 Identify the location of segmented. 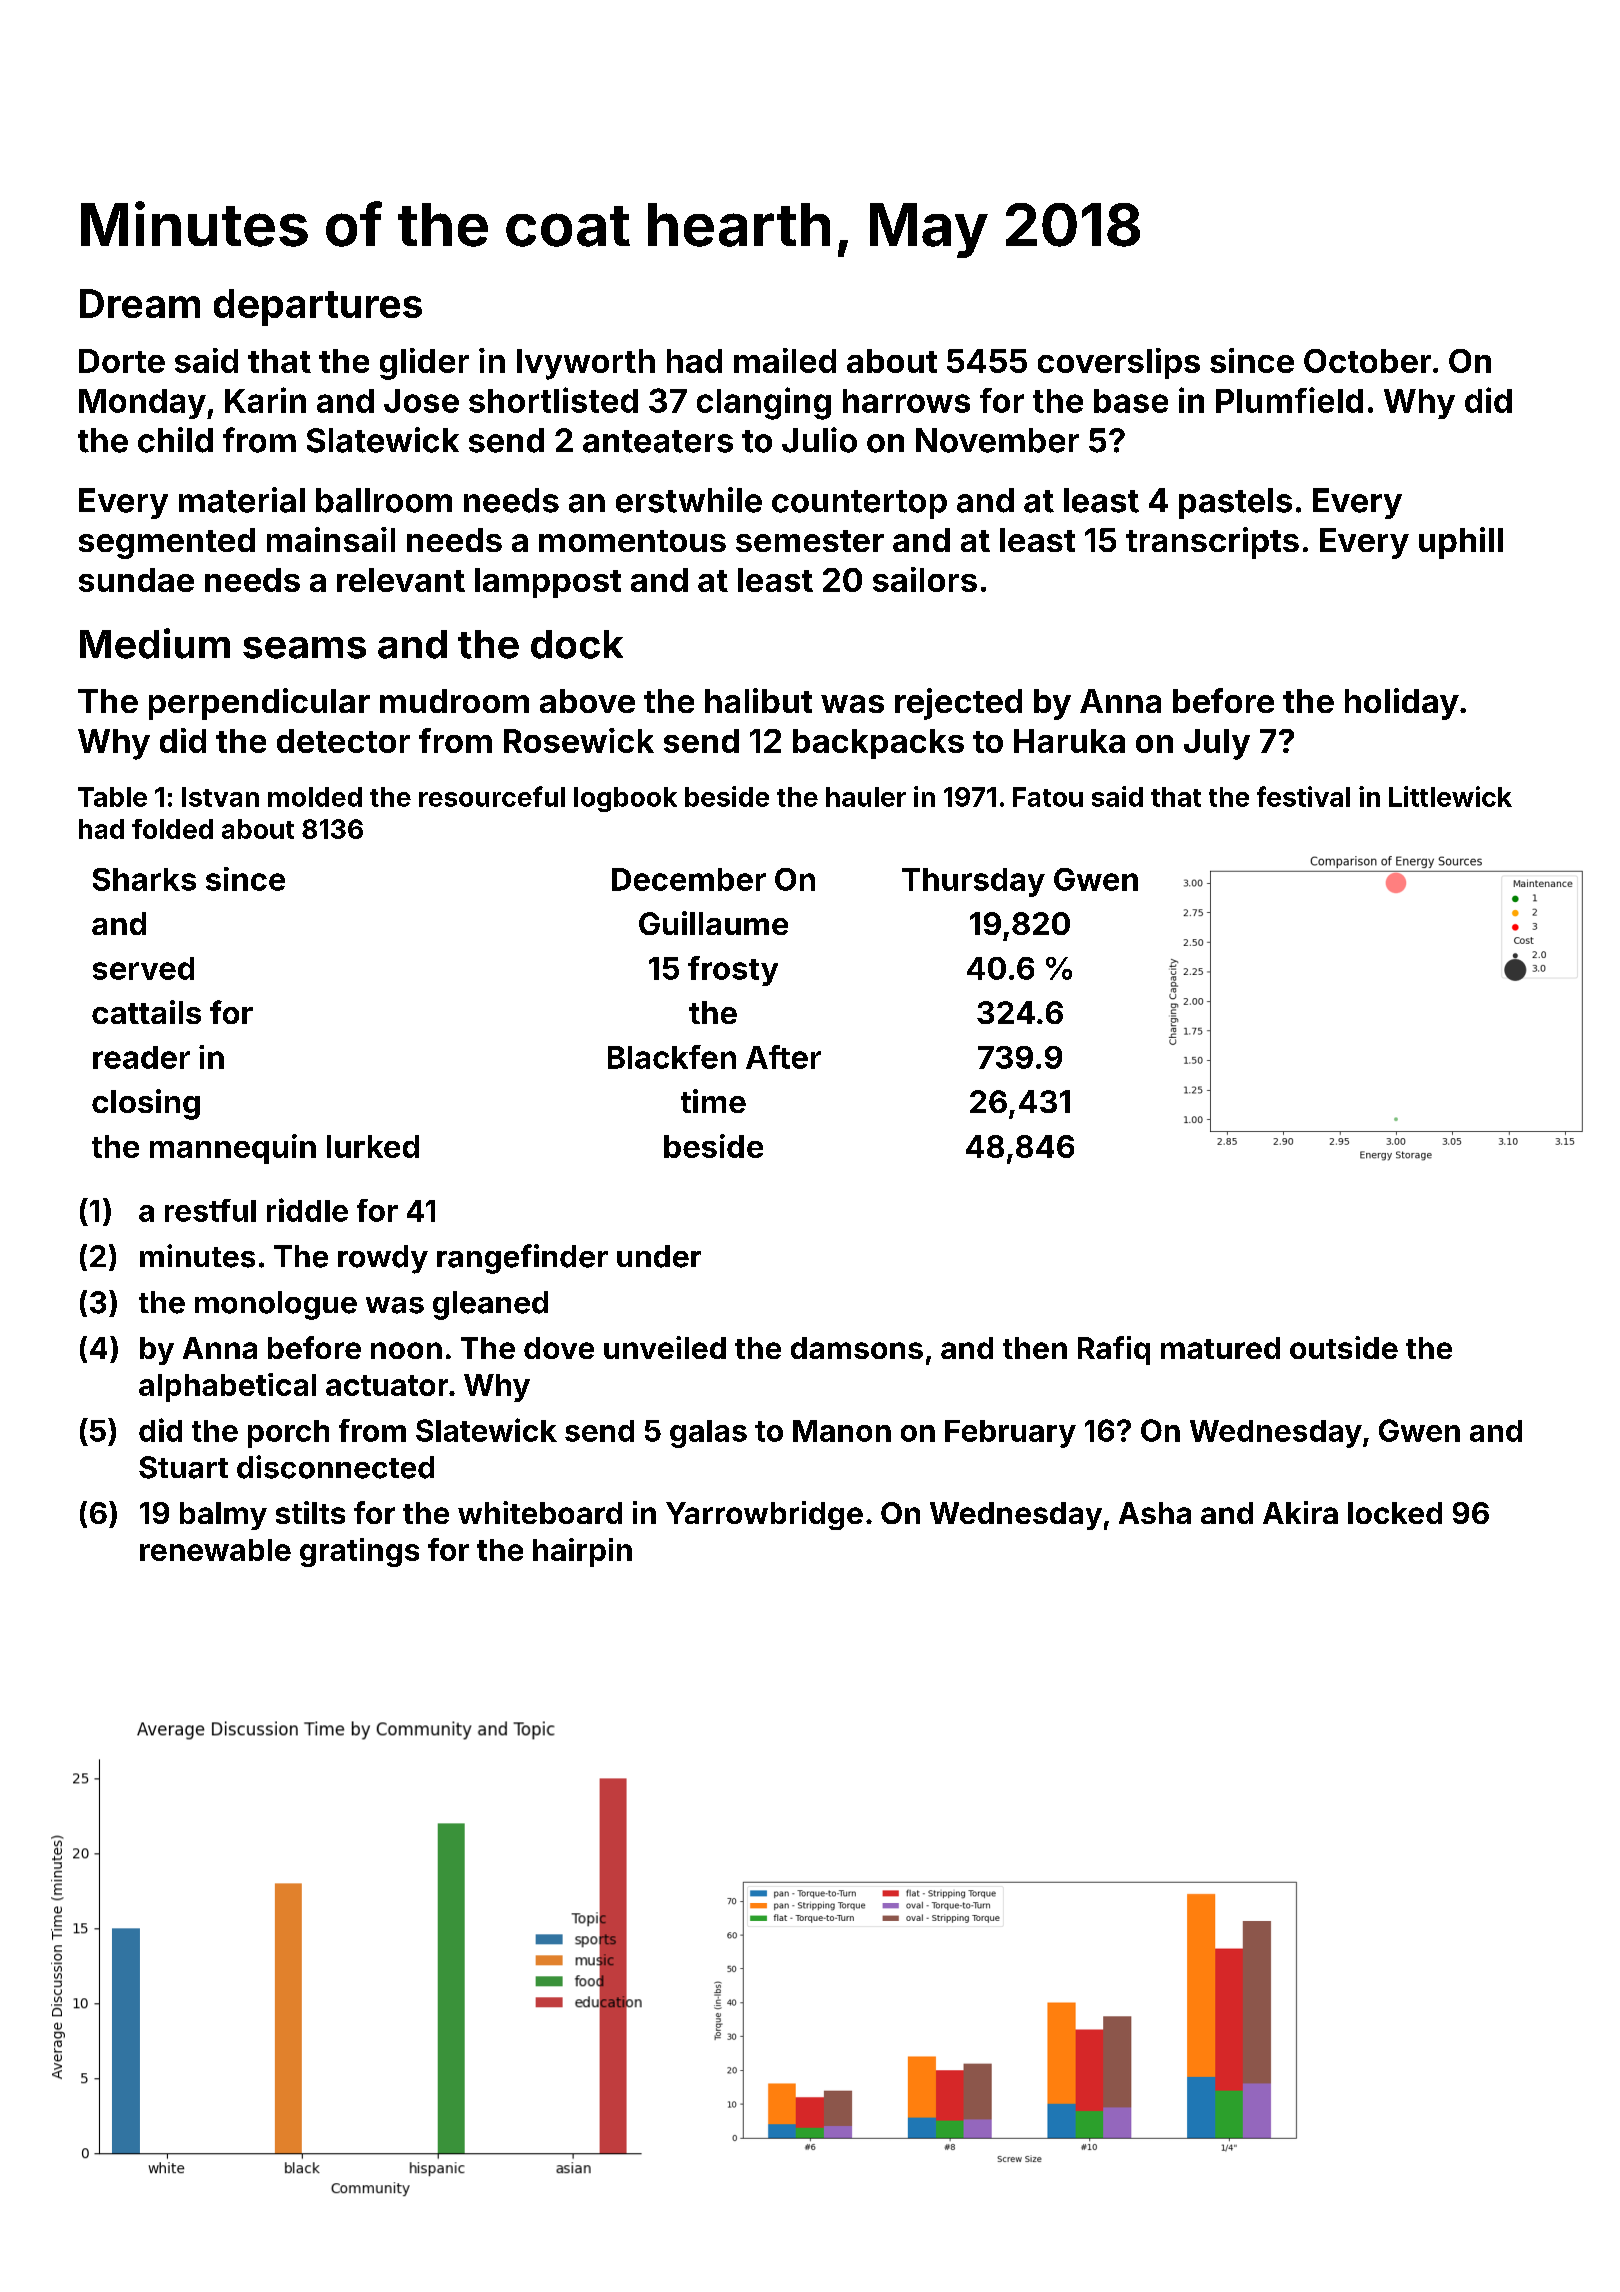
(167, 543).
